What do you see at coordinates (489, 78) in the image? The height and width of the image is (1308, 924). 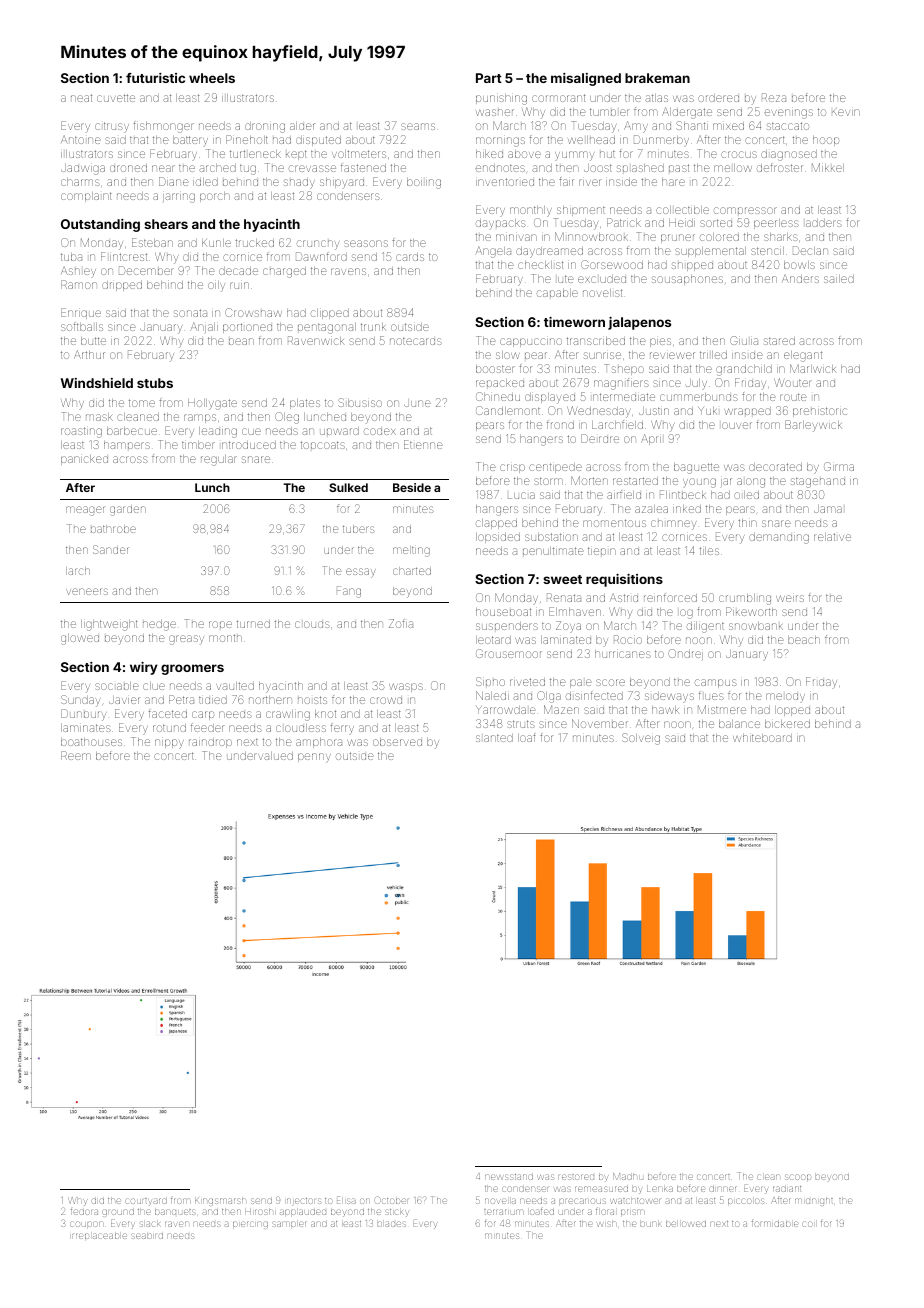 I see `Part` at bounding box center [489, 78].
